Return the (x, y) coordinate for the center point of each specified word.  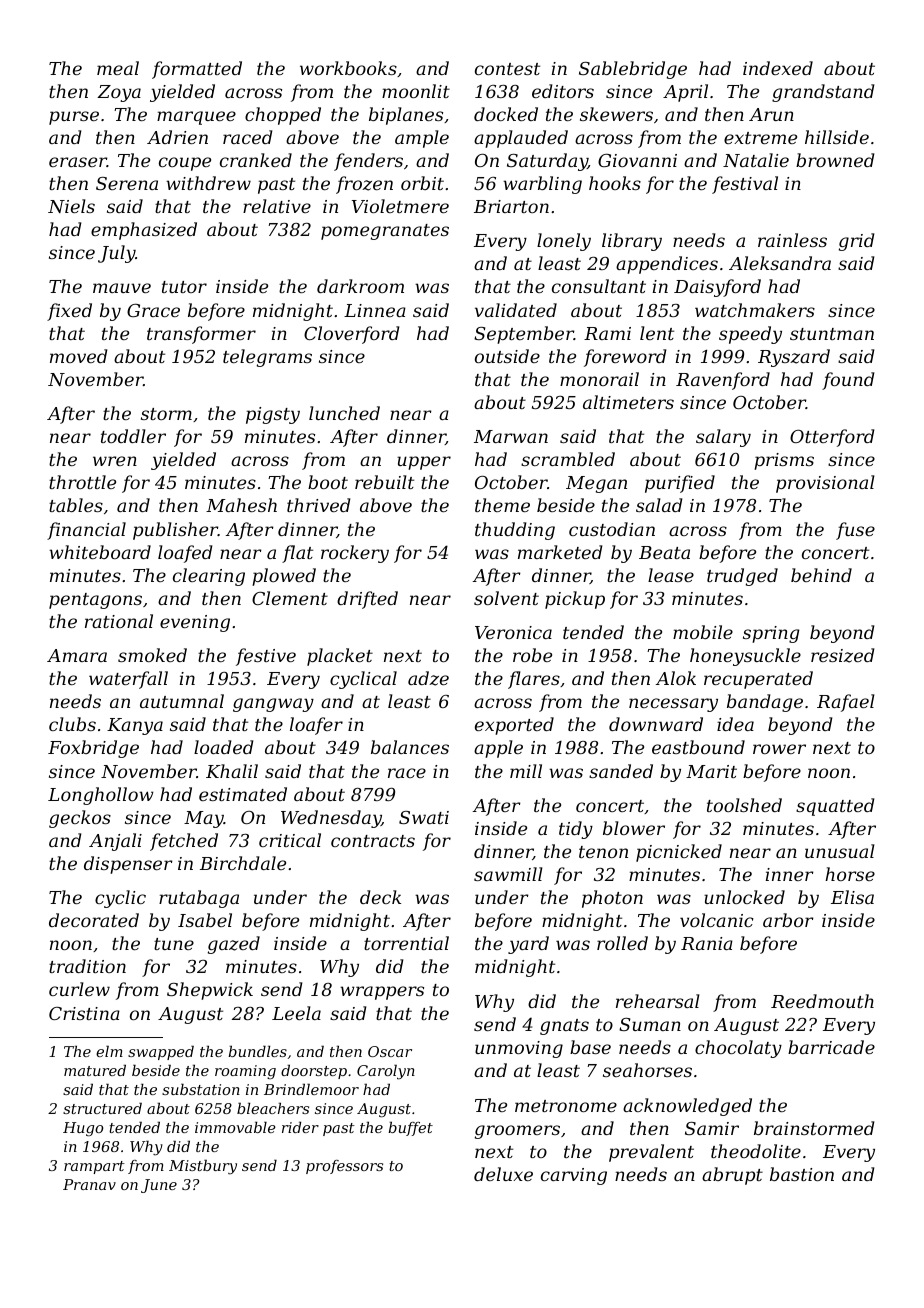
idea (735, 724)
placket (340, 657)
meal (118, 68)
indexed (778, 68)
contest (507, 69)
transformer (201, 335)
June (159, 1186)
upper (424, 463)
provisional (825, 484)
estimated (243, 794)
